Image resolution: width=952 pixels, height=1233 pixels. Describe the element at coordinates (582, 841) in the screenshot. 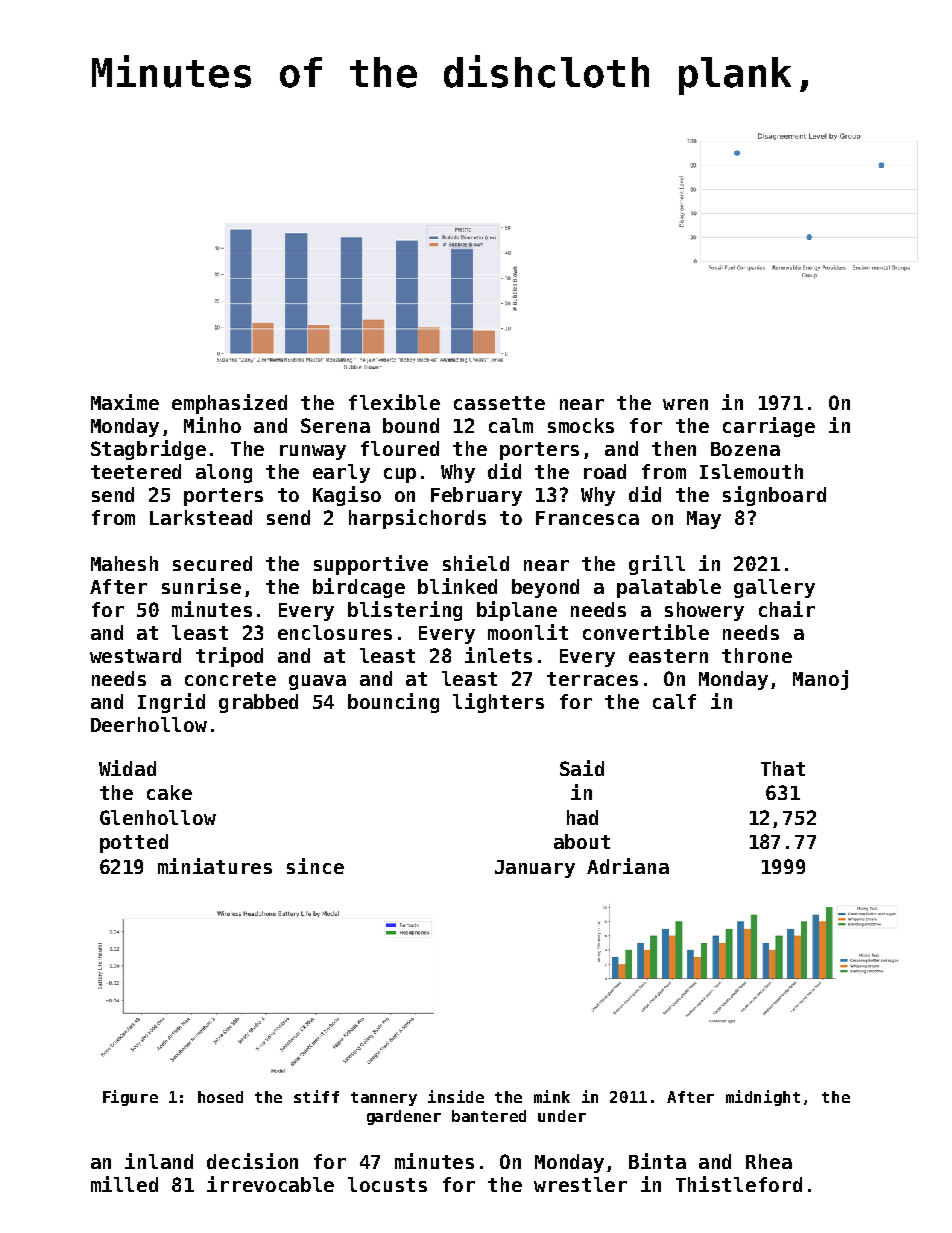

I see `about` at that location.
